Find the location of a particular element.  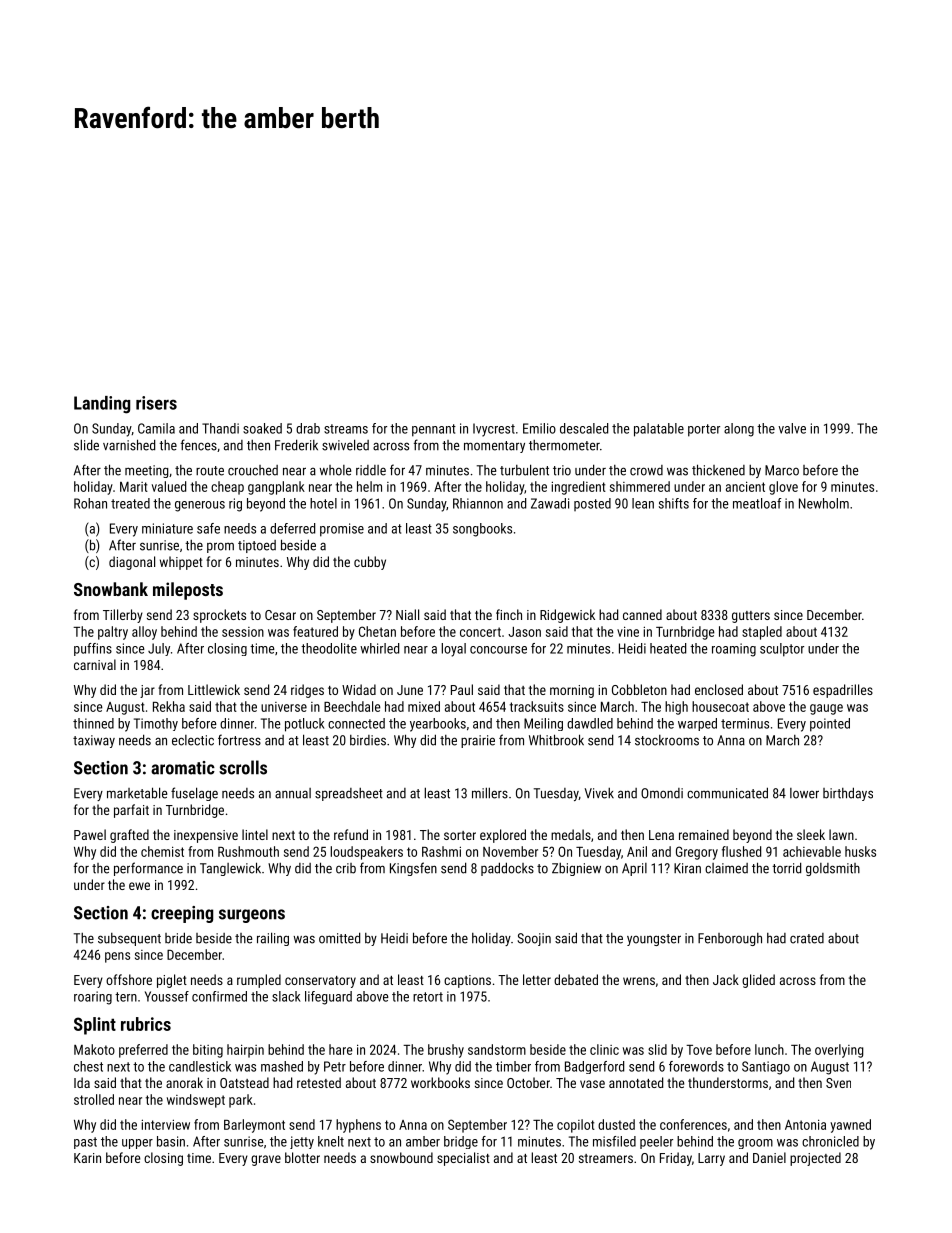

Littlewick is located at coordinates (214, 689).
